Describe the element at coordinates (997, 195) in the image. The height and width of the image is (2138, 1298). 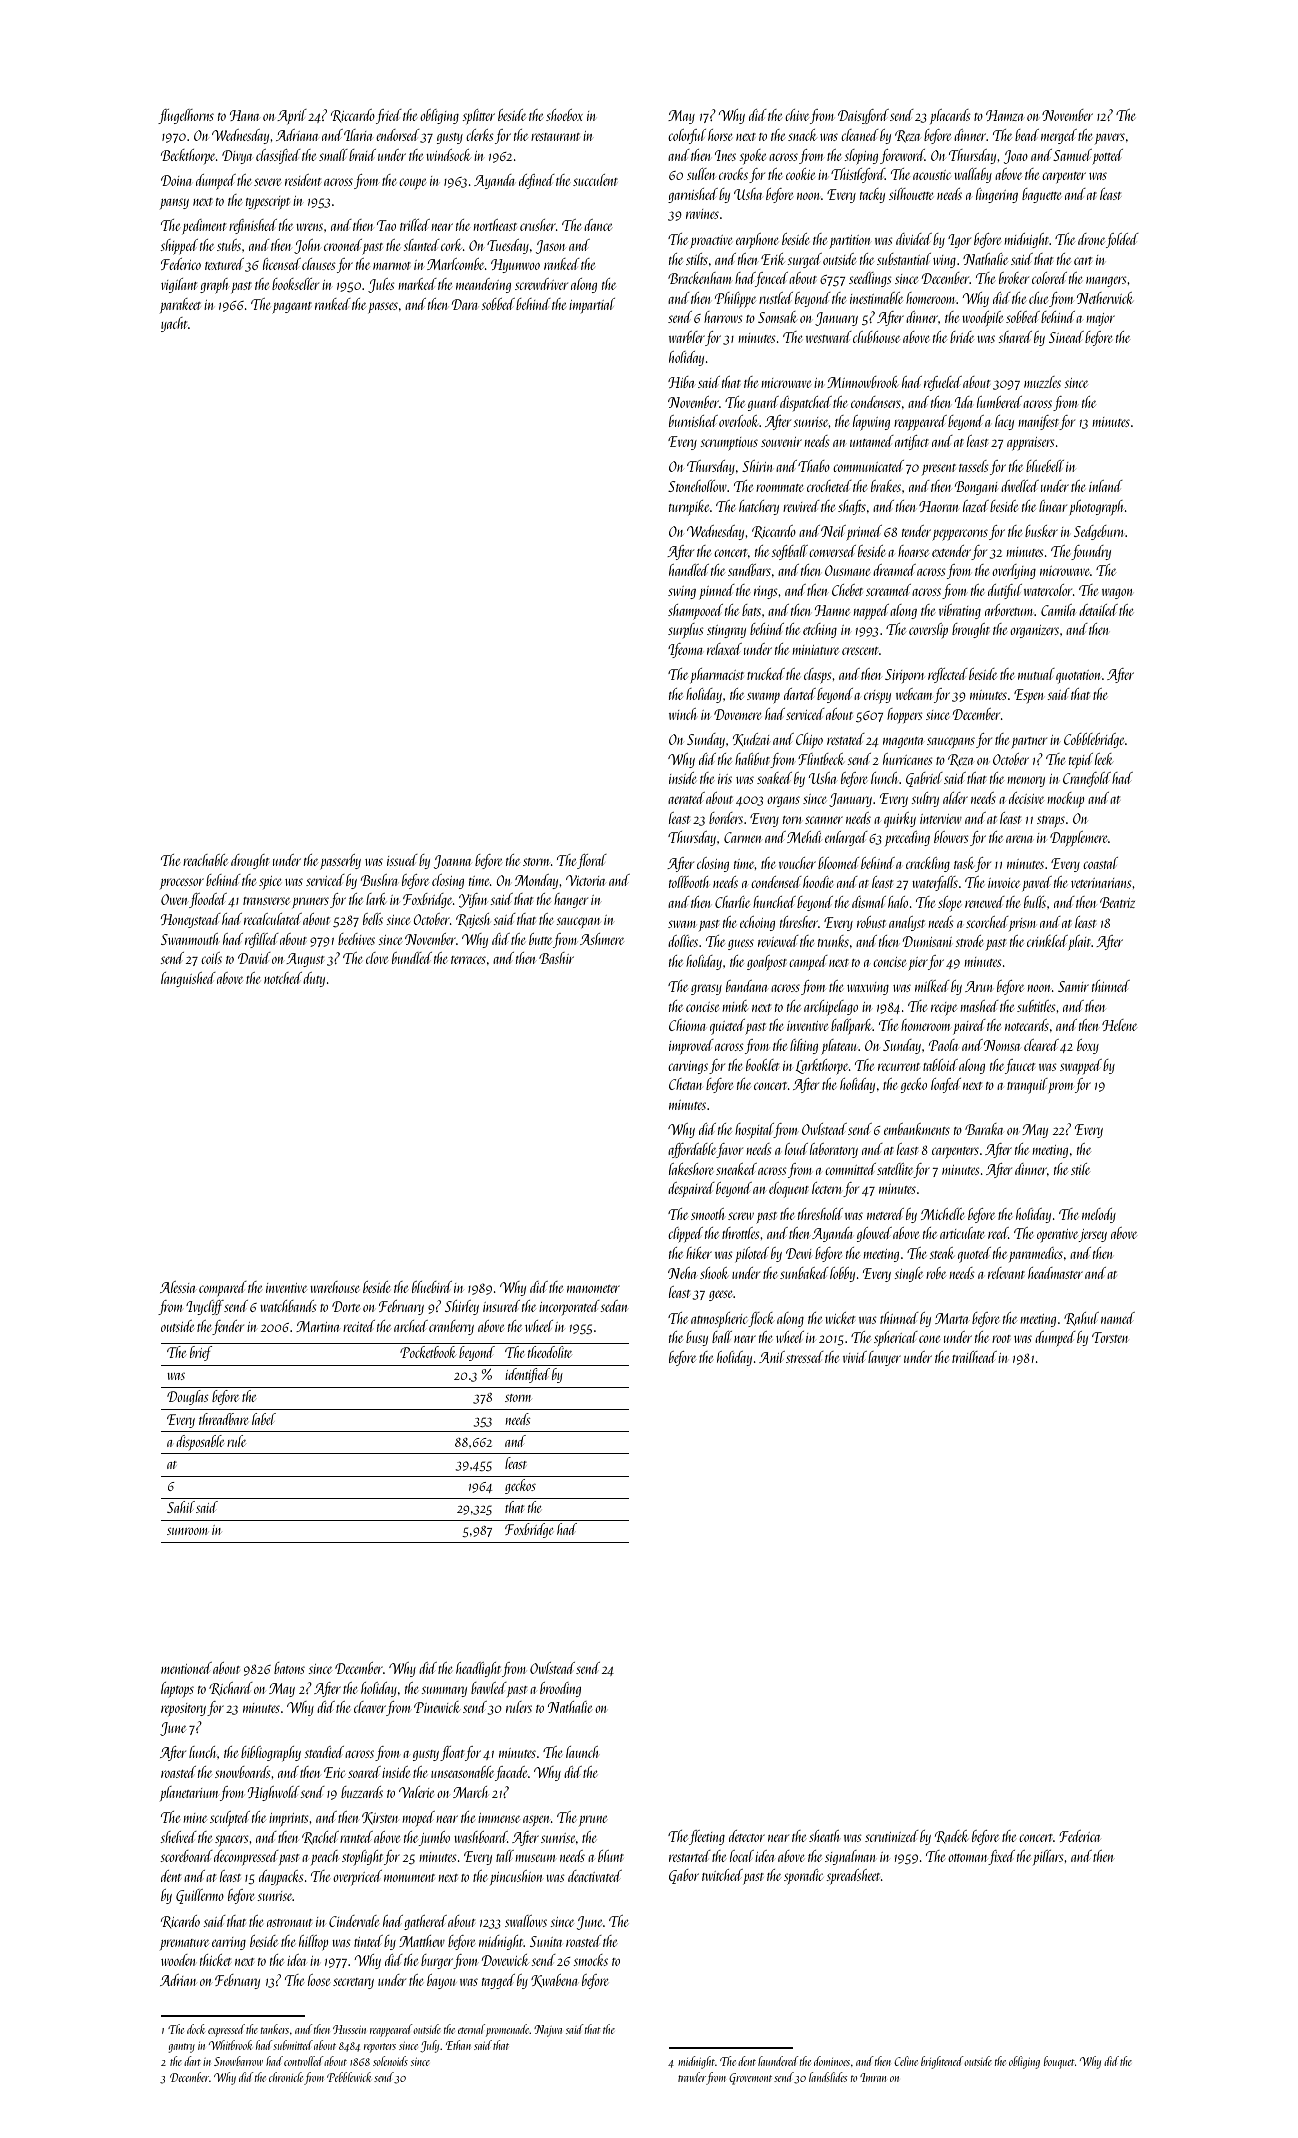
I see `lingering` at that location.
